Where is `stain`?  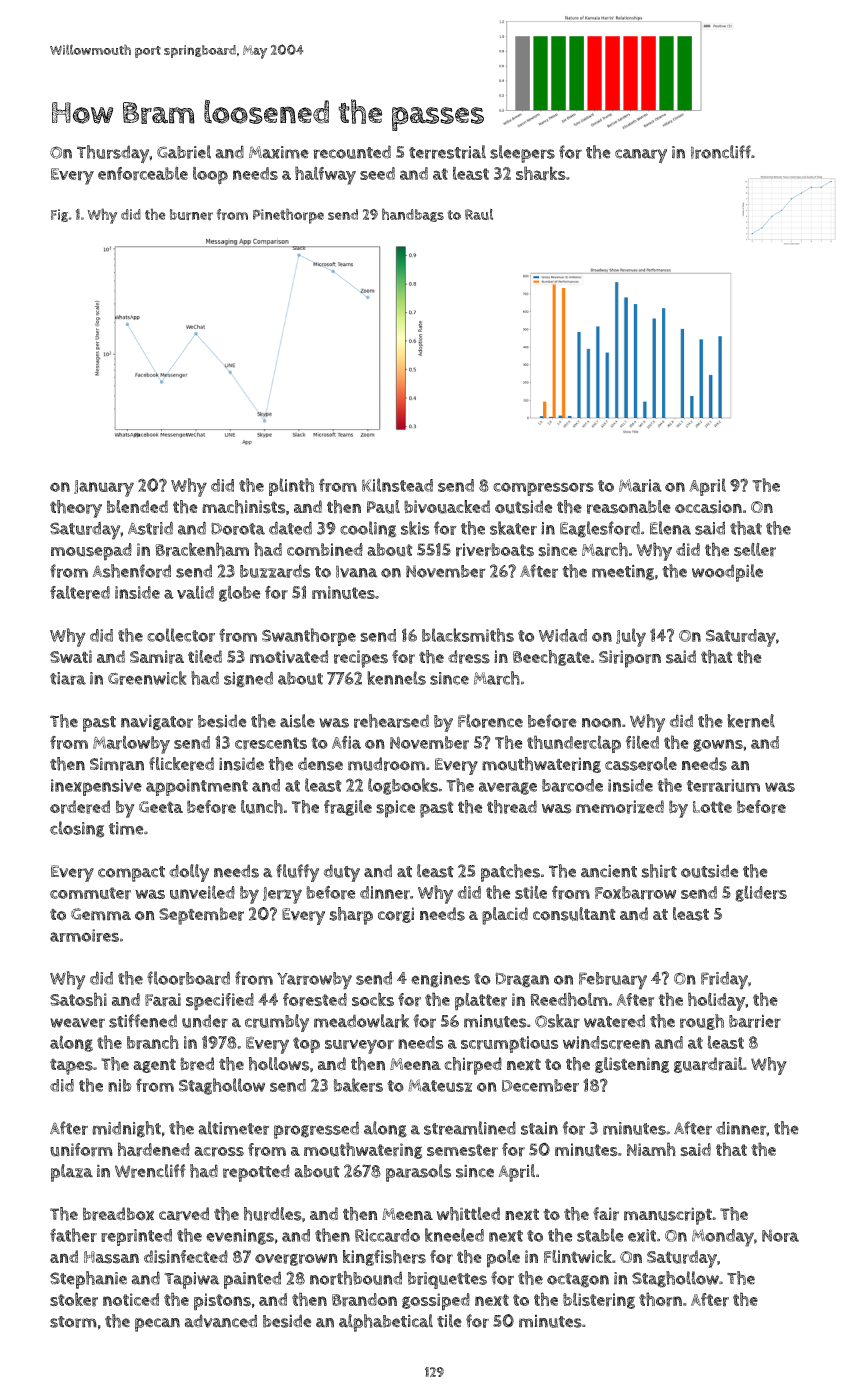
stain is located at coordinates (539, 1128).
